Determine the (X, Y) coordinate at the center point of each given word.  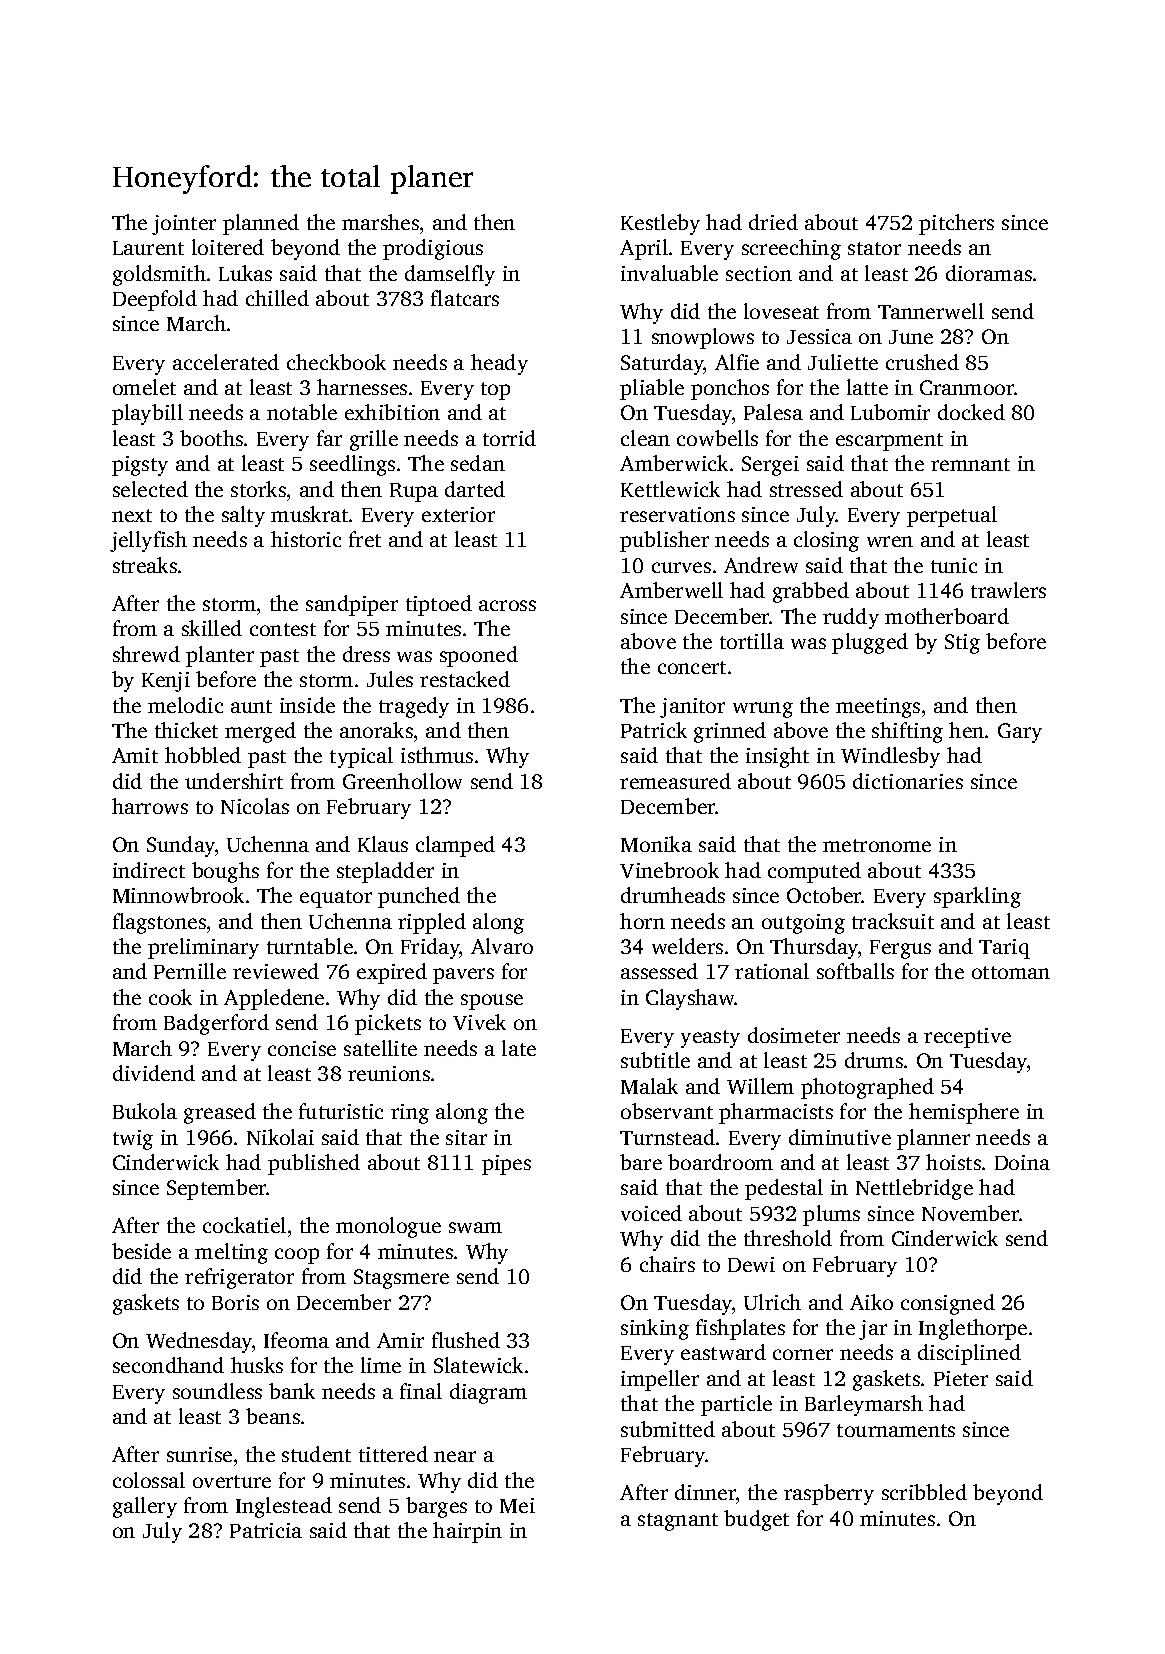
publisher (664, 541)
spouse (492, 1002)
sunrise (199, 1454)
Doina (1022, 1162)
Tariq (1004, 949)
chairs (667, 1264)
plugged (870, 643)
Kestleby (660, 224)
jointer (184, 225)
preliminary (203, 948)
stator (874, 248)
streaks (145, 565)
